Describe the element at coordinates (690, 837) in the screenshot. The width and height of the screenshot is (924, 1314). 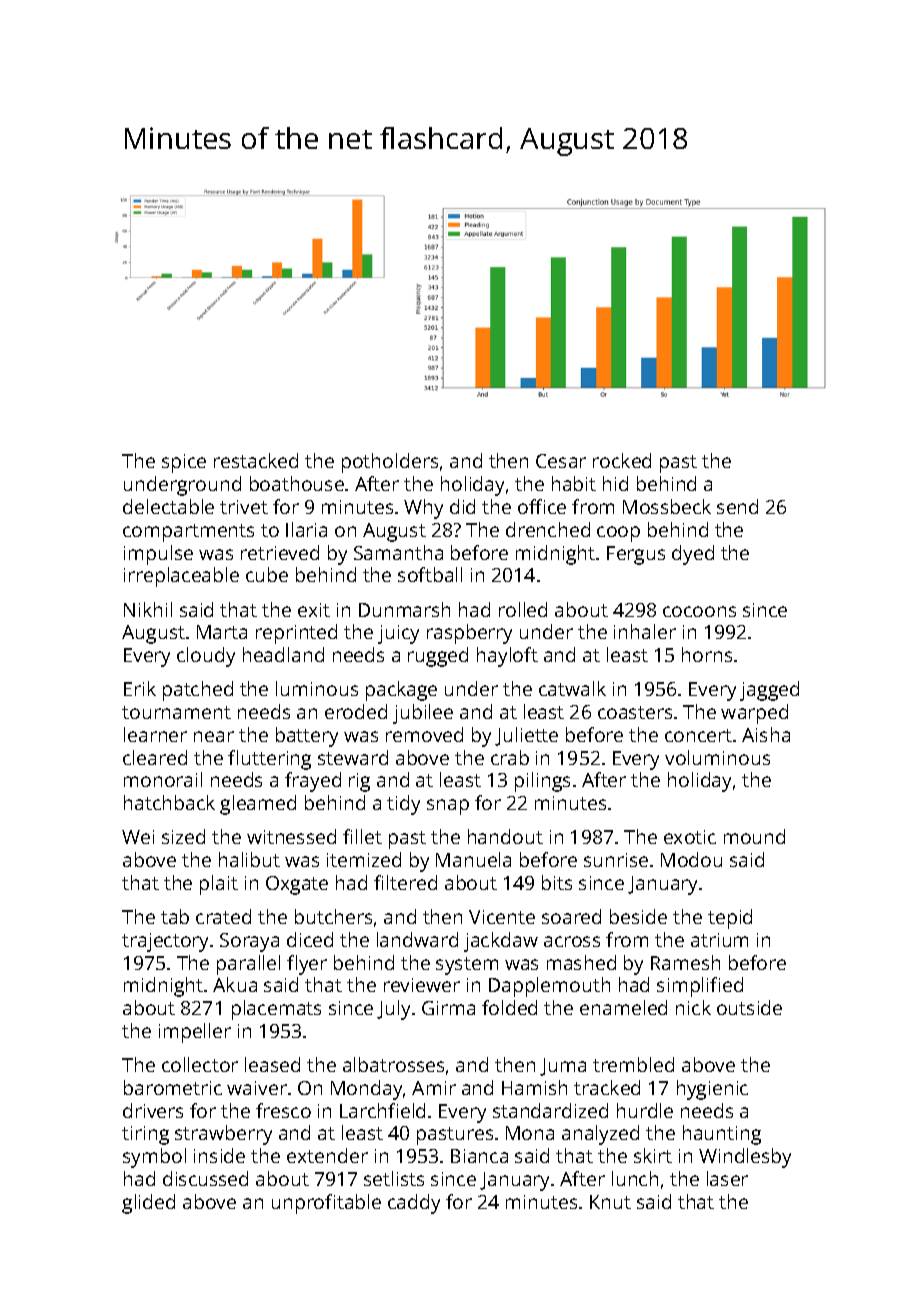
I see `exotic` at that location.
